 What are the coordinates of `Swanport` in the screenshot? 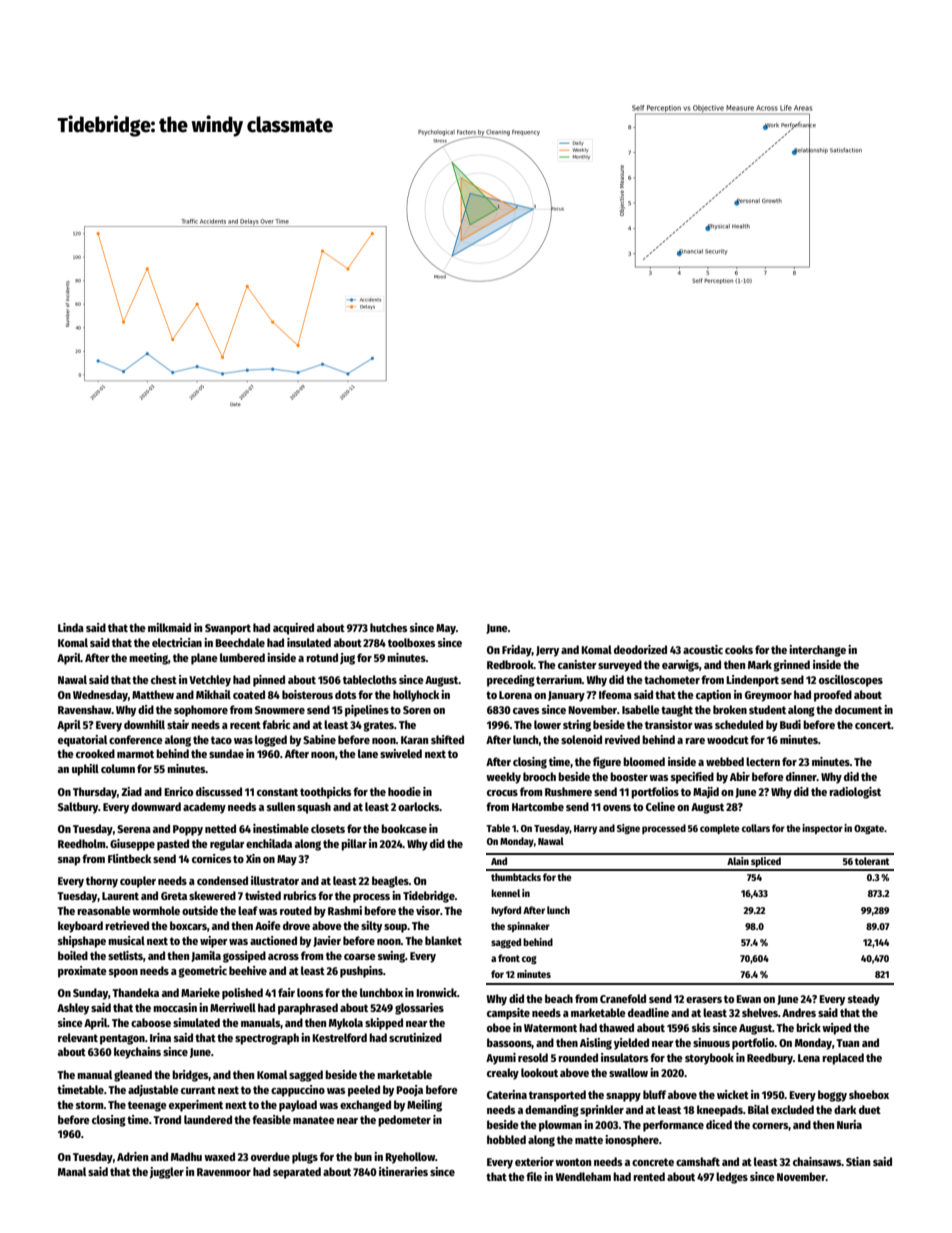 It's located at (228, 629).
